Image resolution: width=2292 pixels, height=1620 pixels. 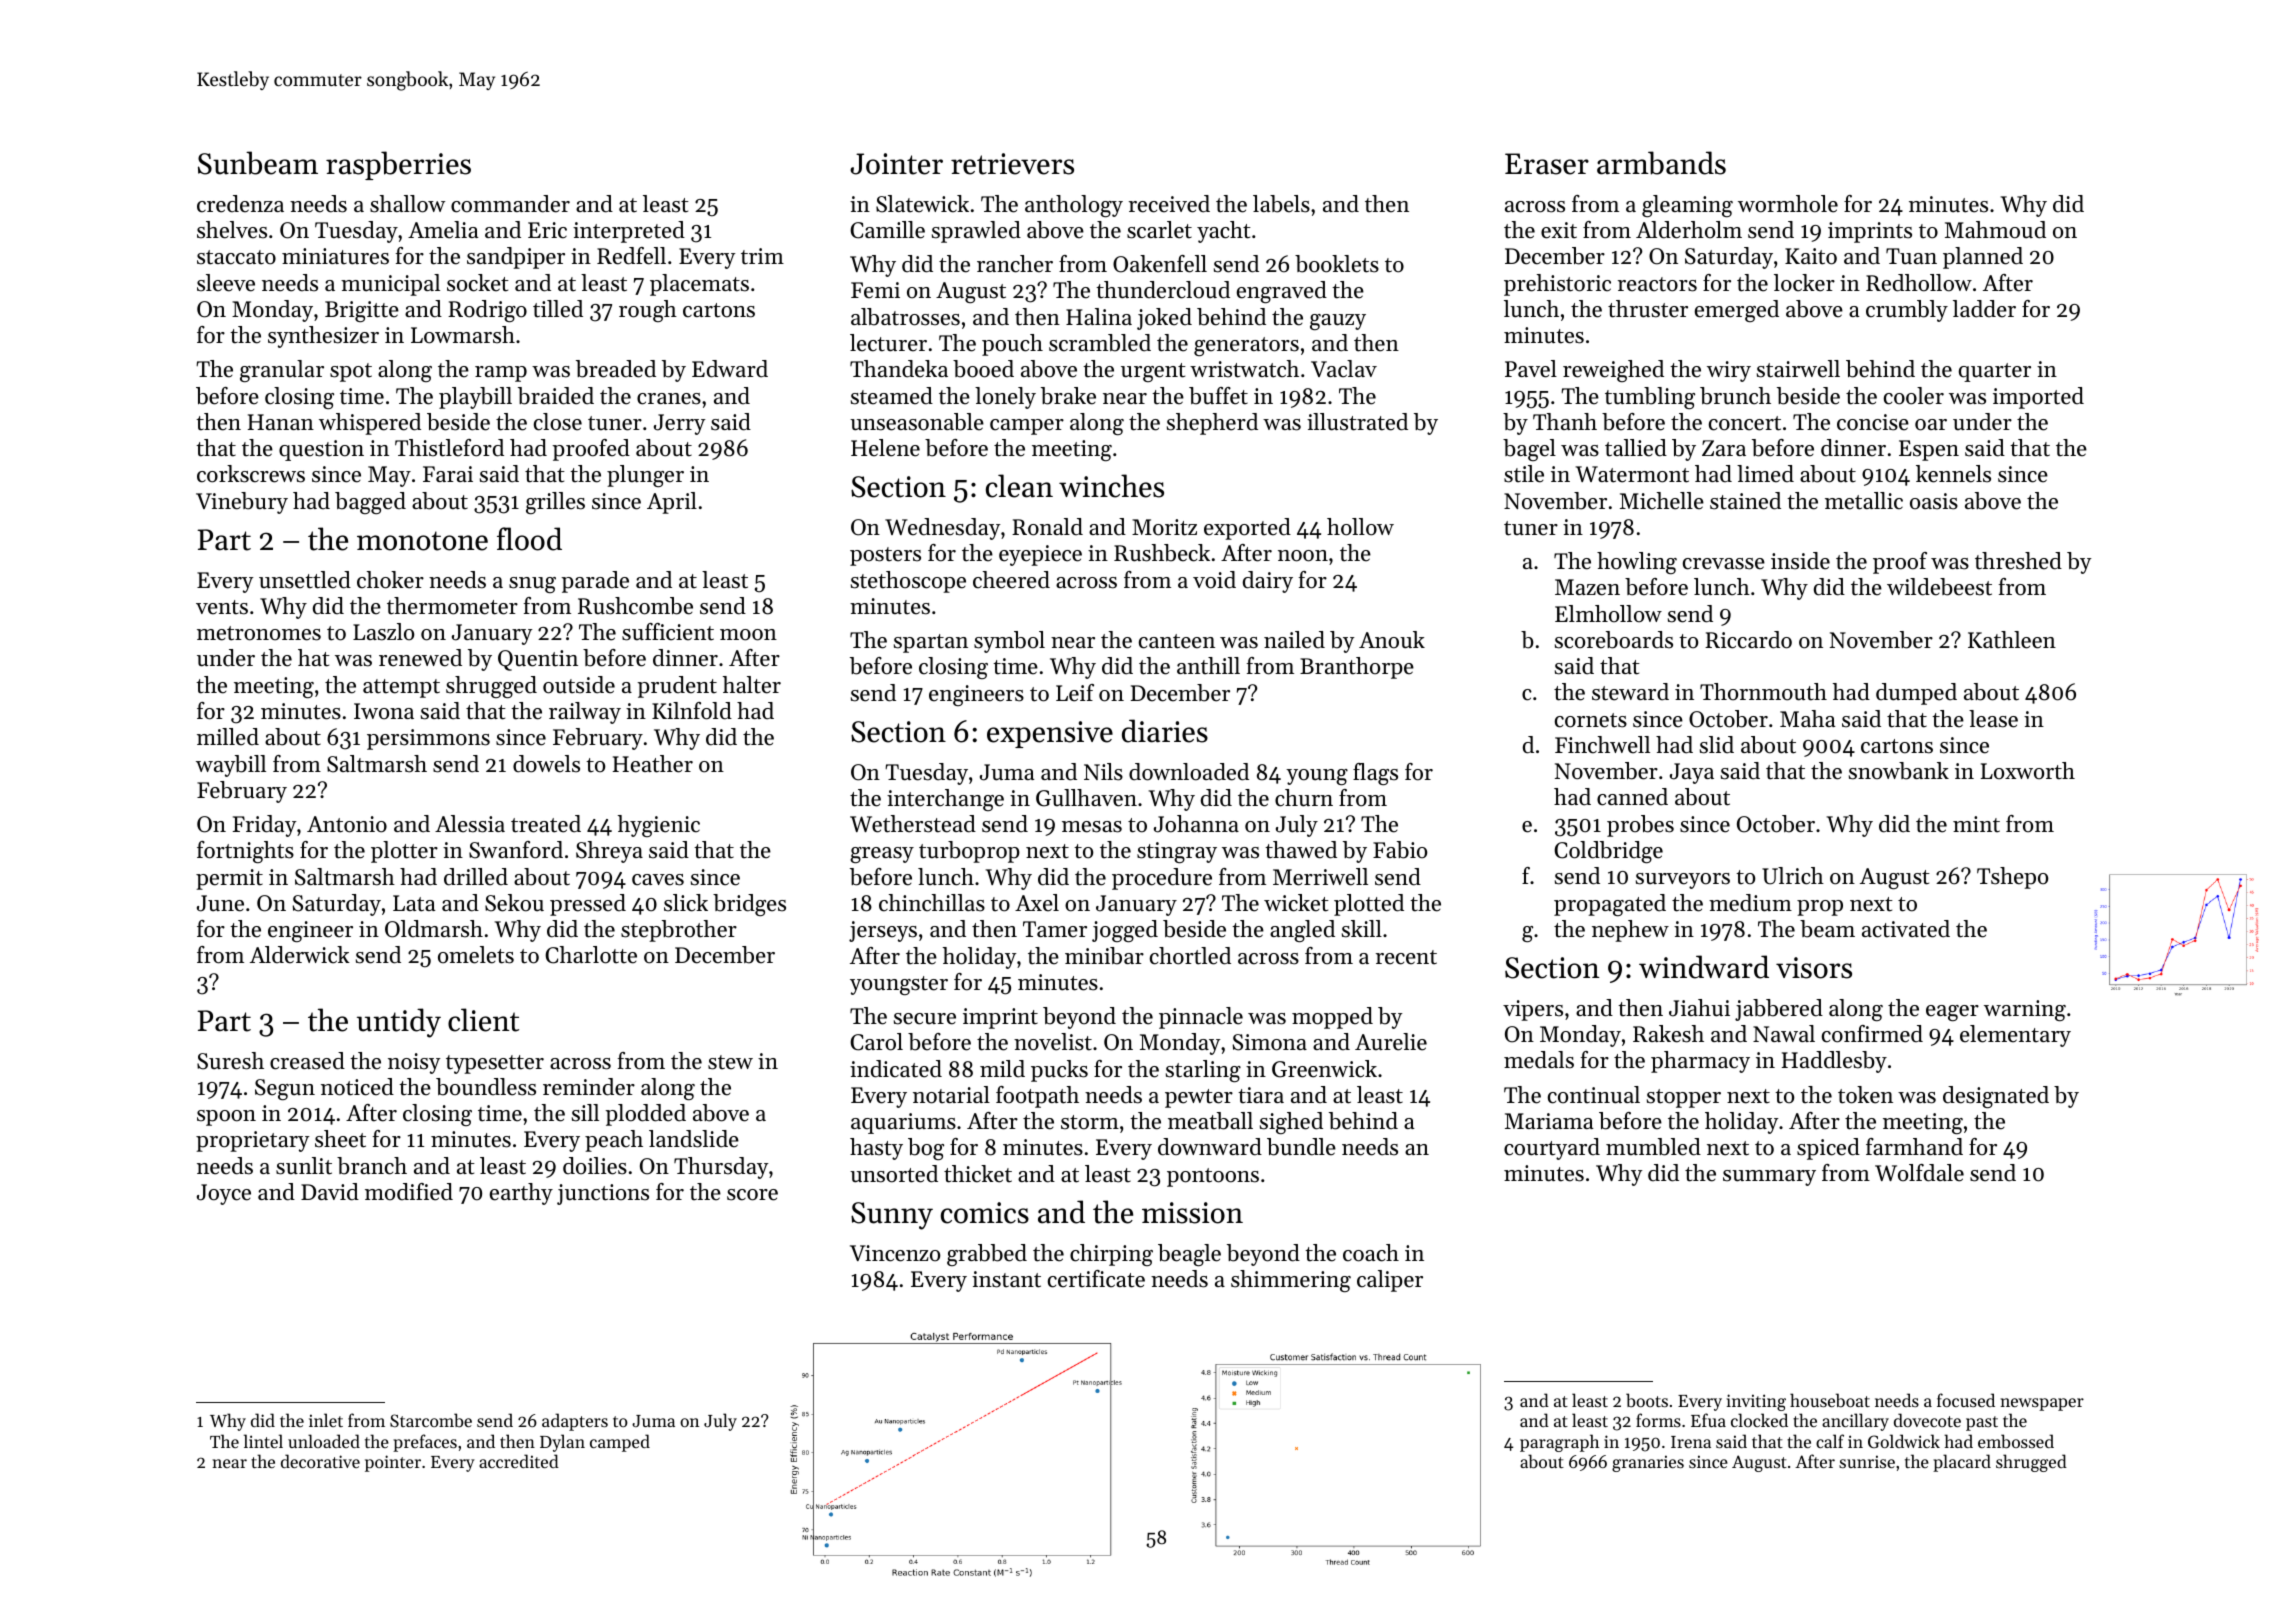 I want to click on minibar, so click(x=1104, y=956).
